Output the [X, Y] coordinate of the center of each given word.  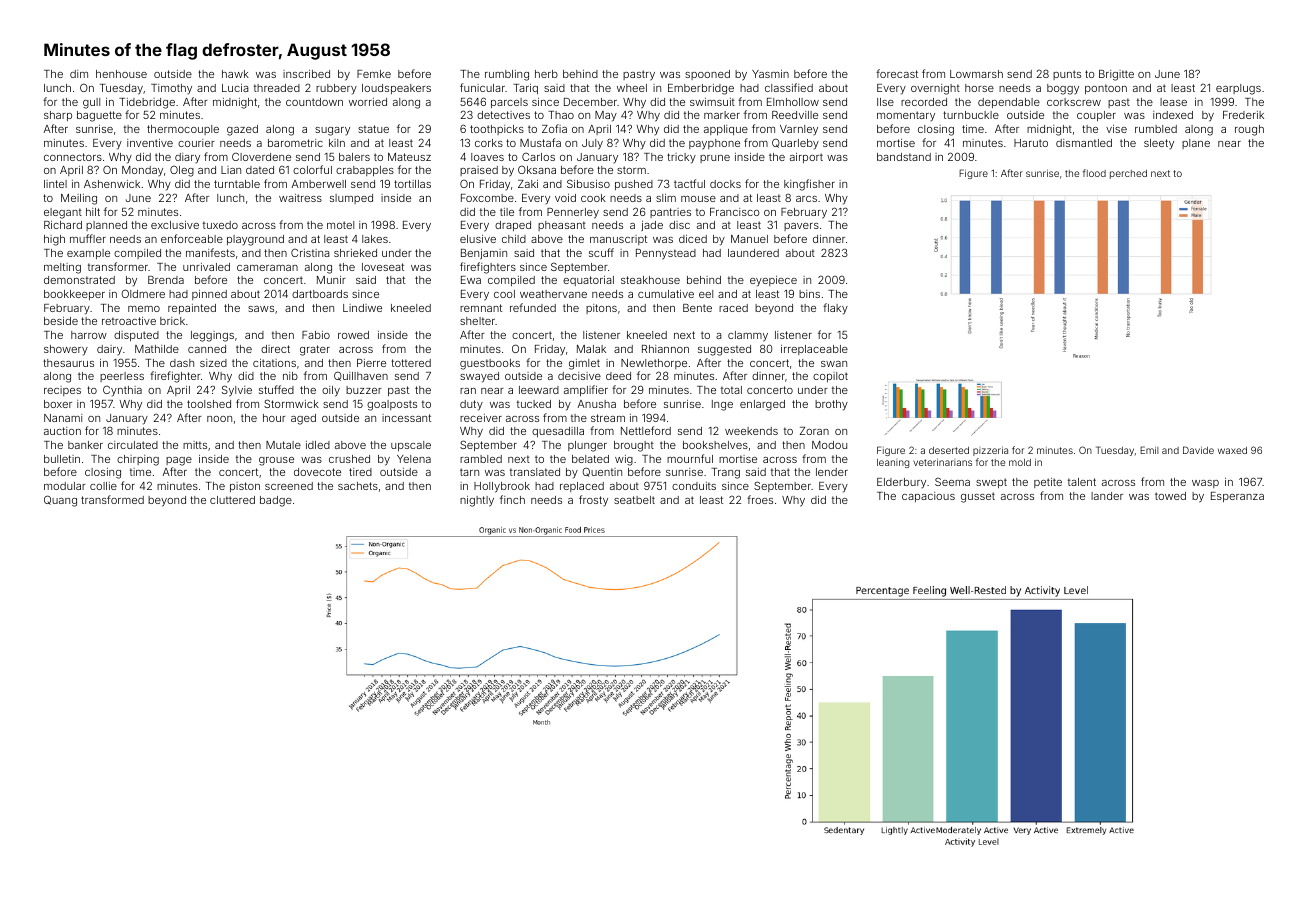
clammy [748, 336]
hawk [235, 74]
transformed [112, 499]
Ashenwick [112, 184]
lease [1173, 102]
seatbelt [634, 500]
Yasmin [770, 74]
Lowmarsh [976, 74]
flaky [835, 309]
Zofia [554, 128]
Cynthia [122, 391]
